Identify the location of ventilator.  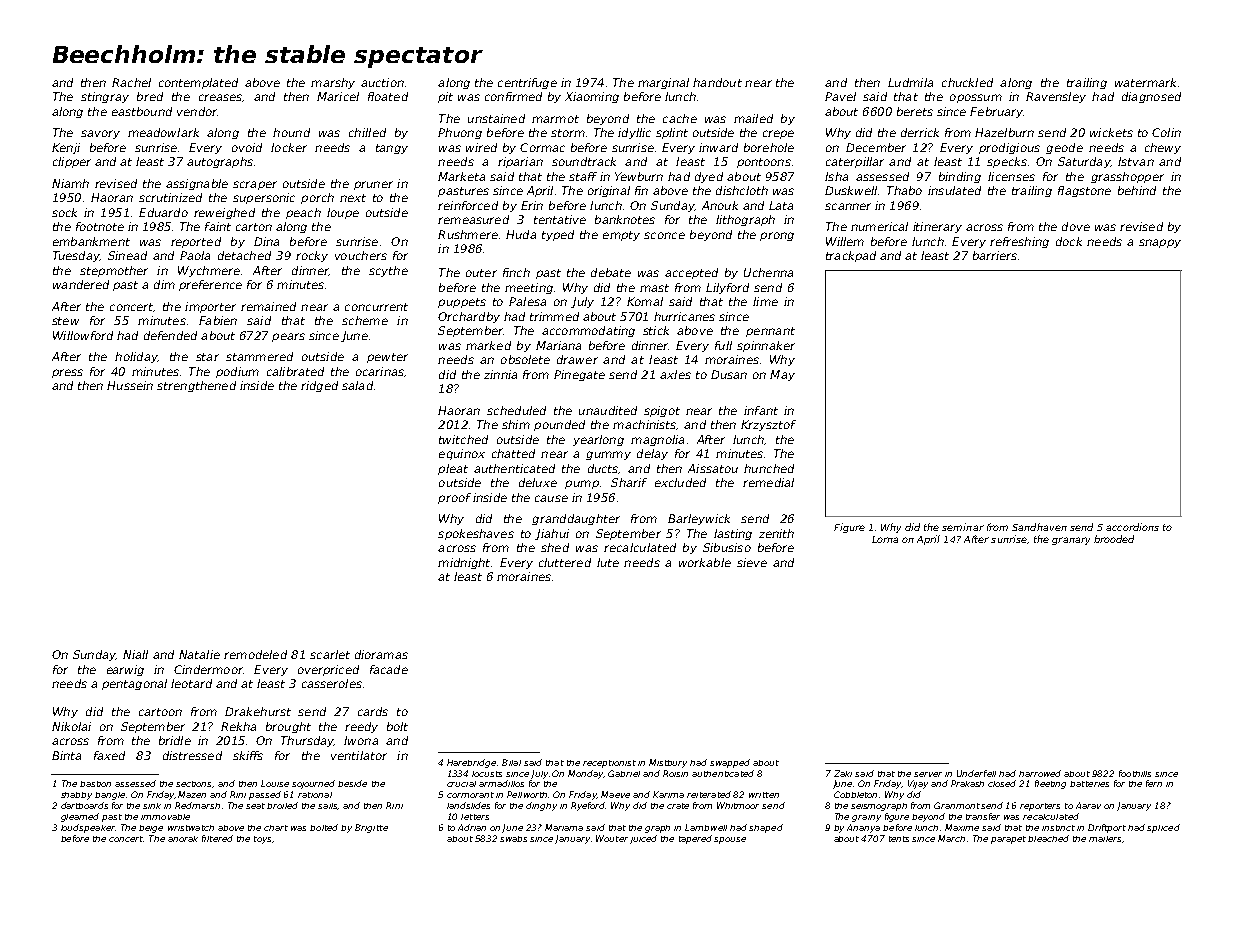
(359, 755).
